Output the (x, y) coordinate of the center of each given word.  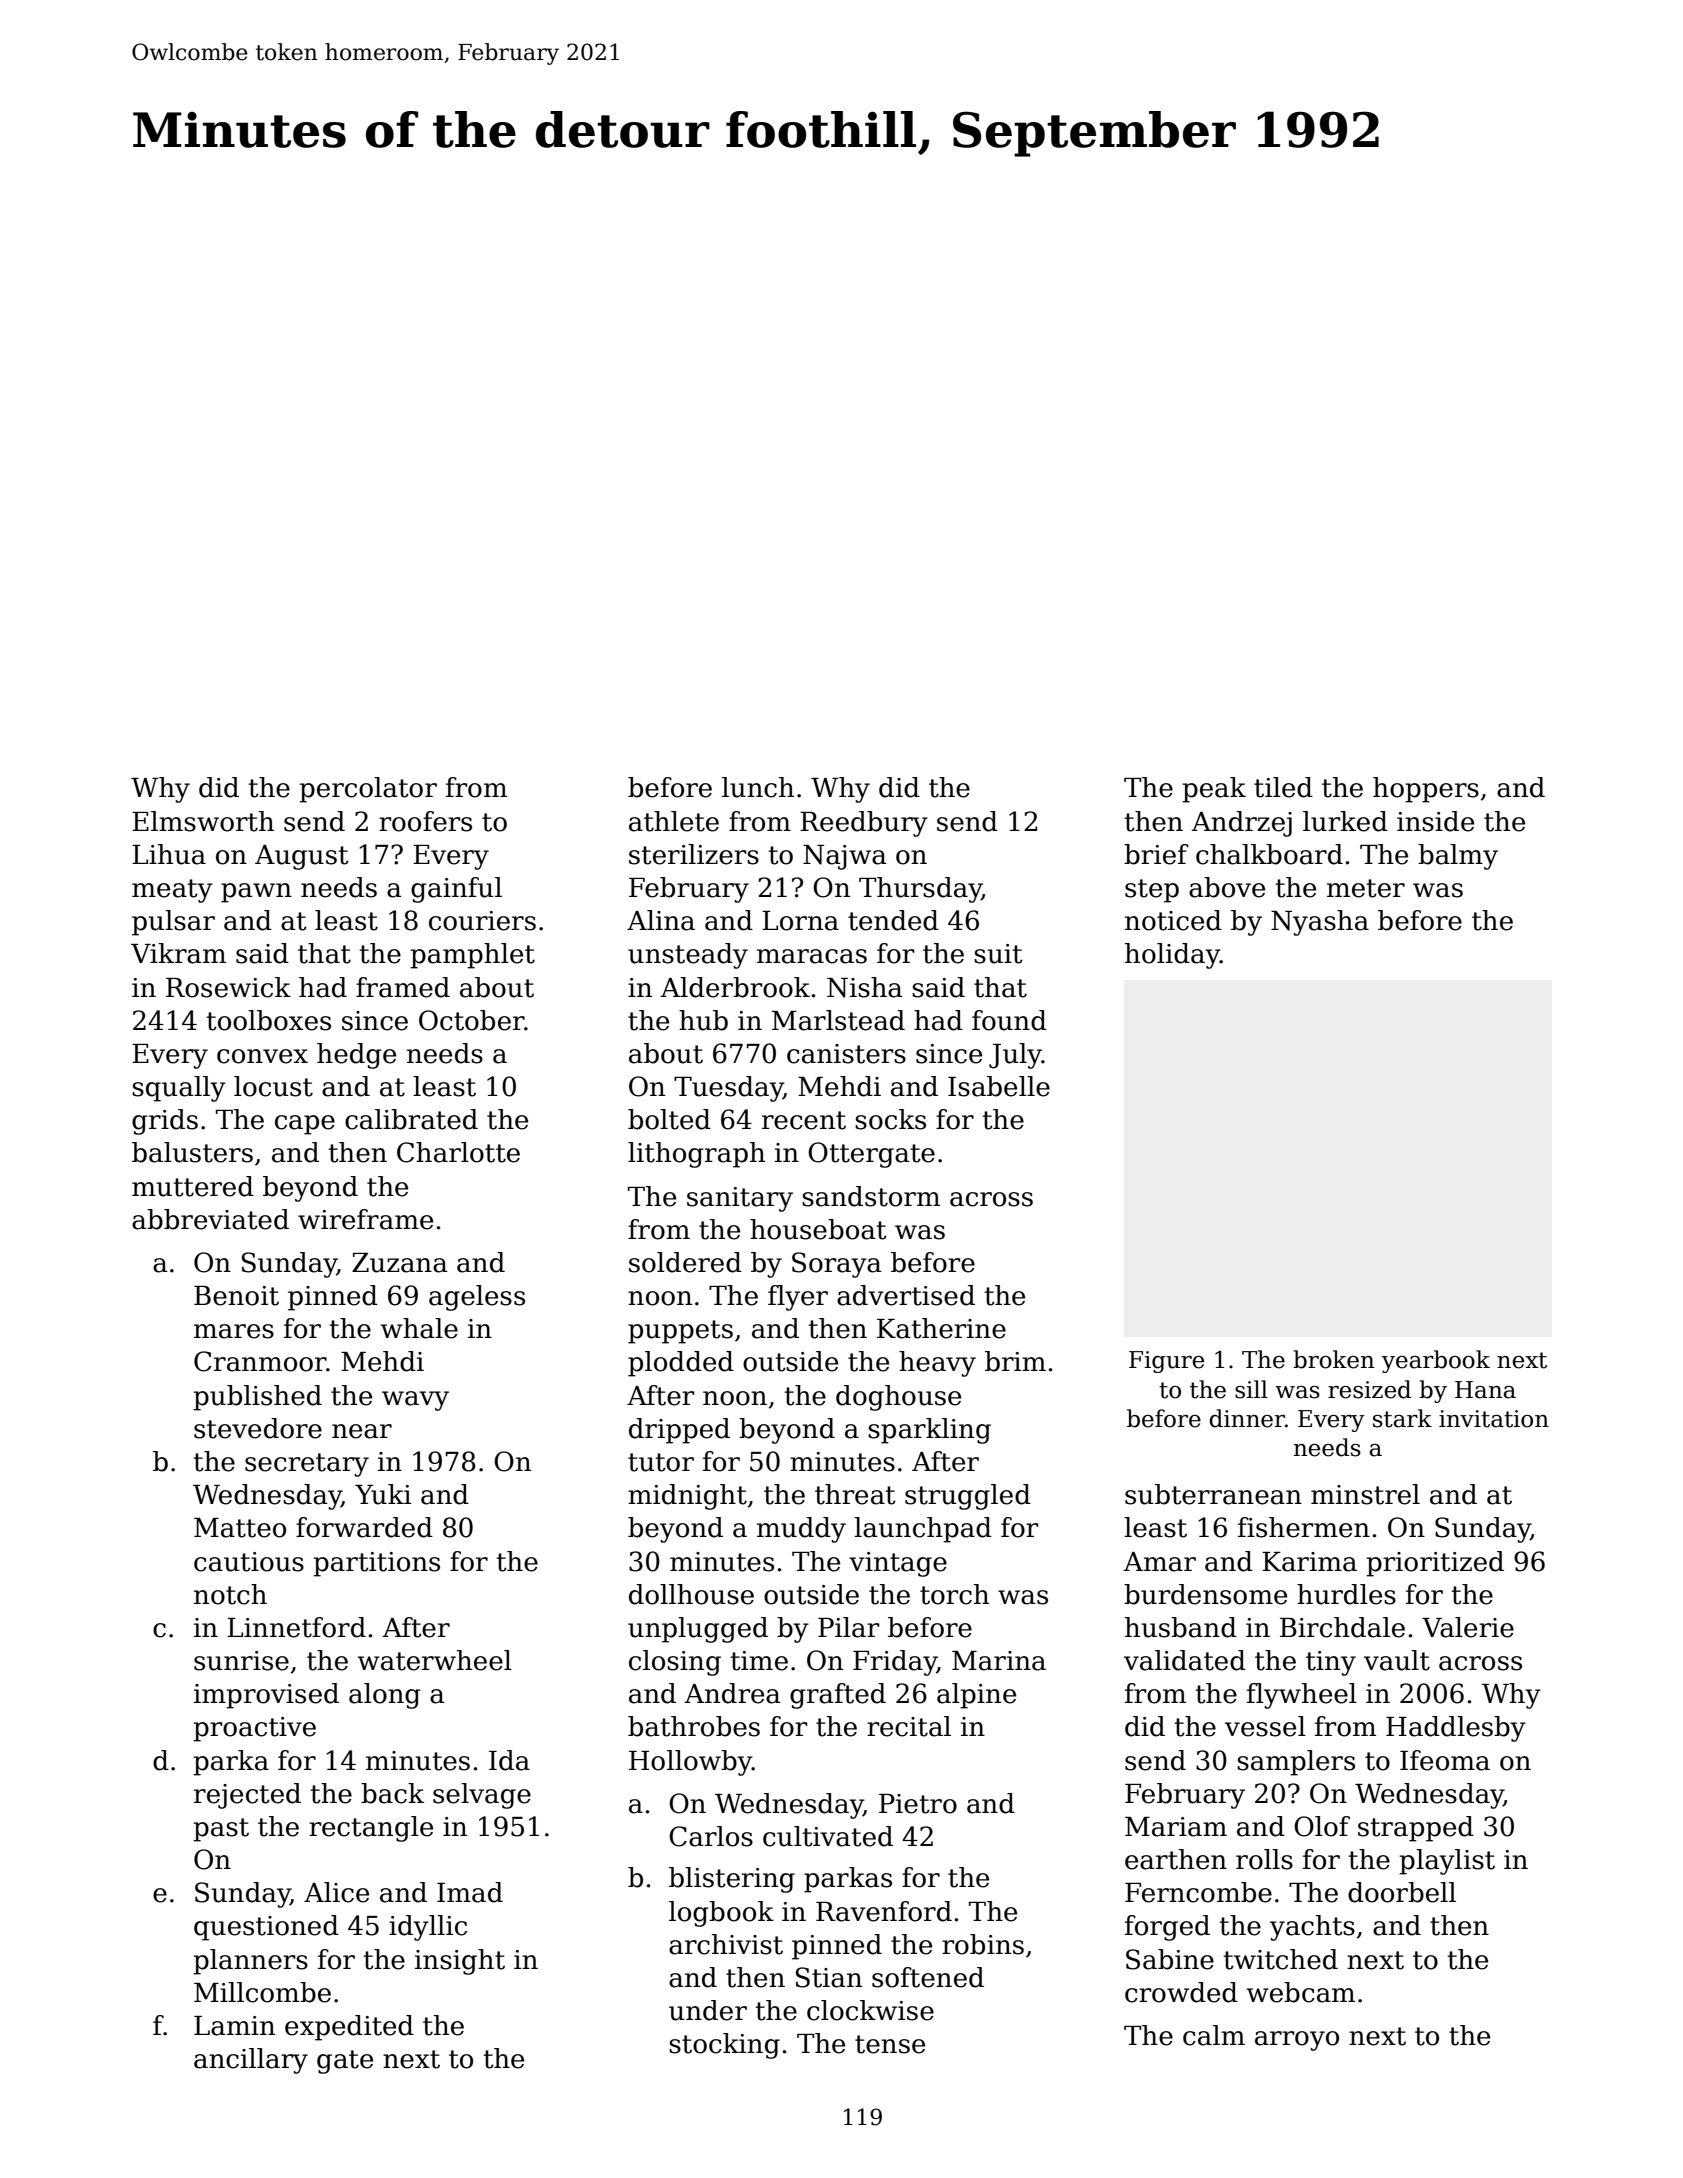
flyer (798, 1298)
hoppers (1426, 790)
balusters (192, 1152)
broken (1334, 1359)
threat (855, 1494)
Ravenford (884, 1911)
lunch (758, 787)
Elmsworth (203, 821)
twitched (1281, 1959)
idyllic (428, 1928)
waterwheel (435, 1660)
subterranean (1213, 1494)
